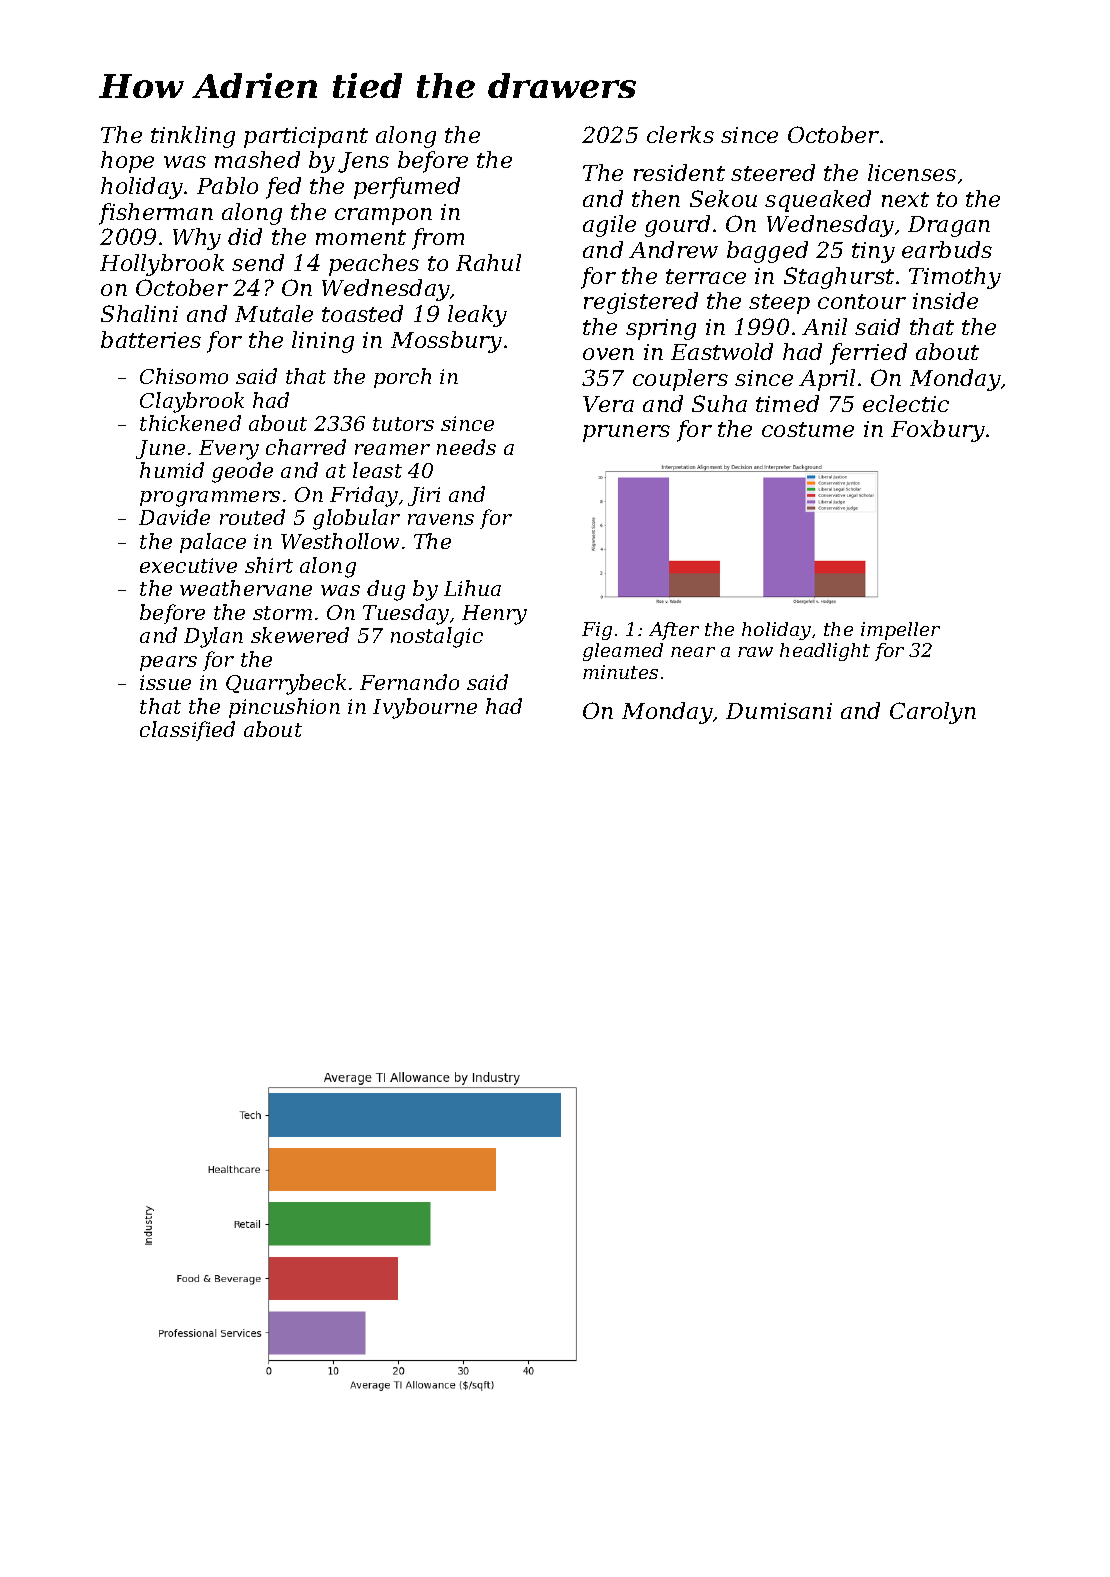 This screenshot has width=1110, height=1577. What do you see at coordinates (188, 565) in the screenshot?
I see `executive` at bounding box center [188, 565].
